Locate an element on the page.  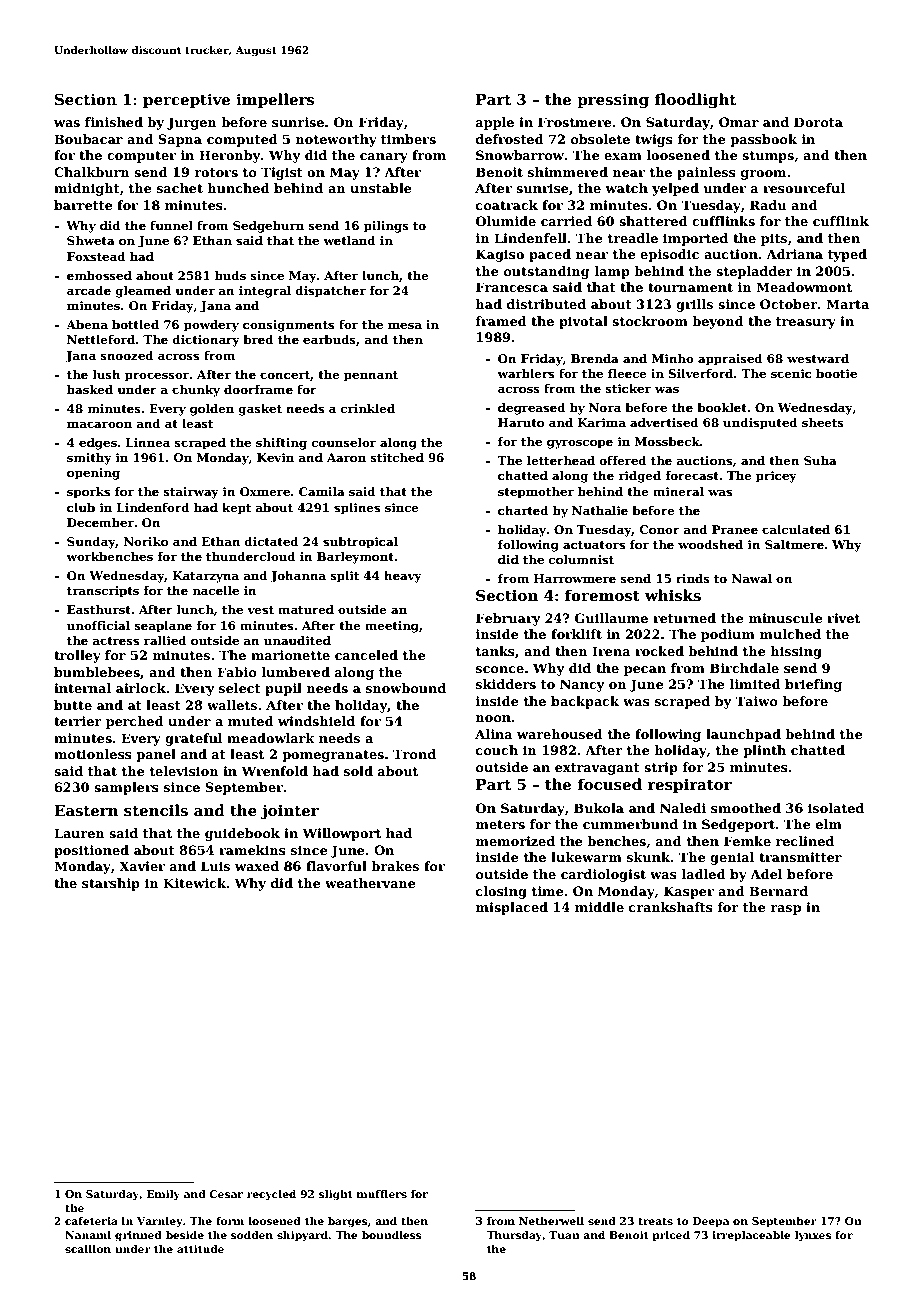
shimmered is located at coordinates (568, 172).
